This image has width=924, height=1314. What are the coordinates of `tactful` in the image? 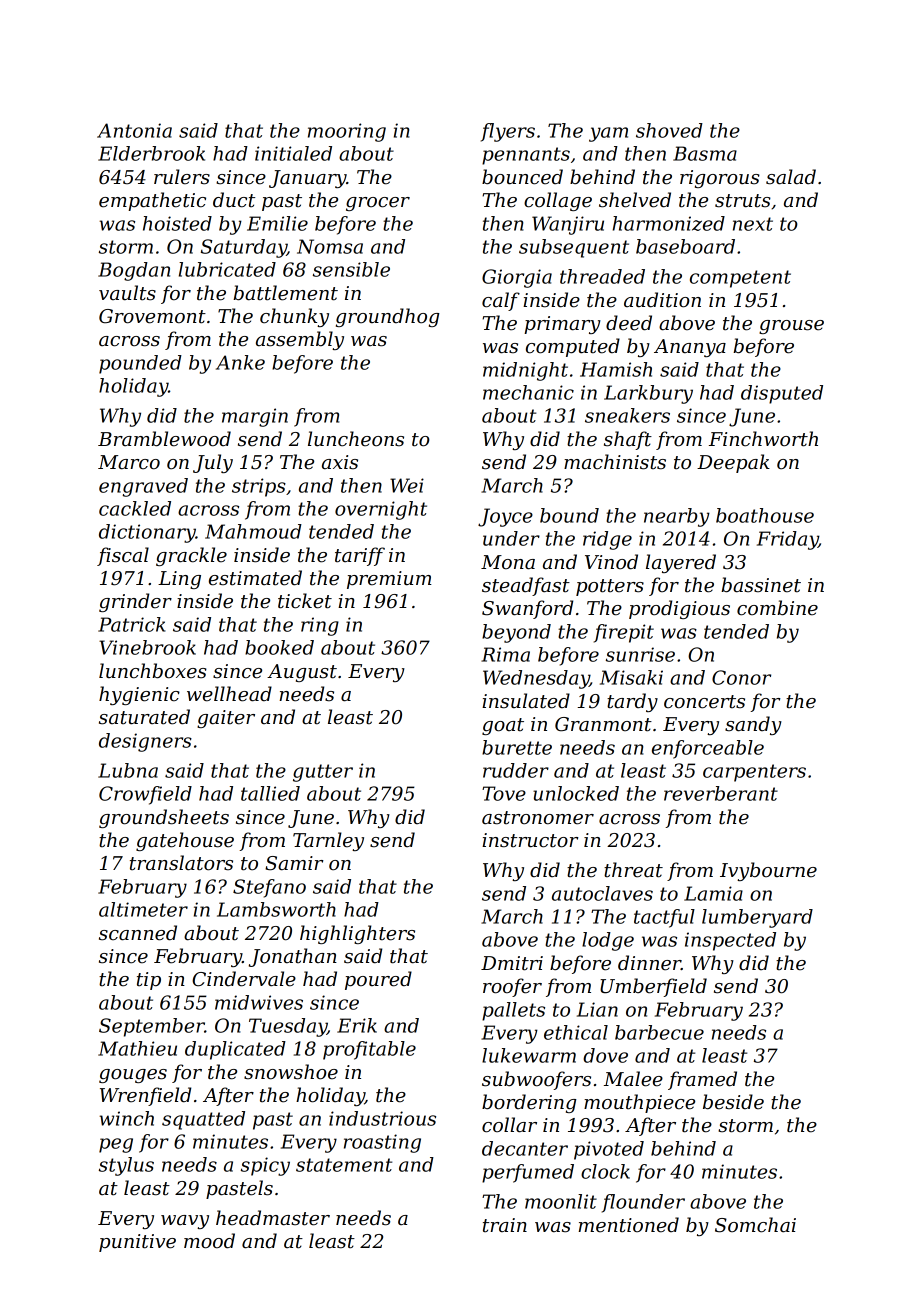 It's located at (664, 918).
